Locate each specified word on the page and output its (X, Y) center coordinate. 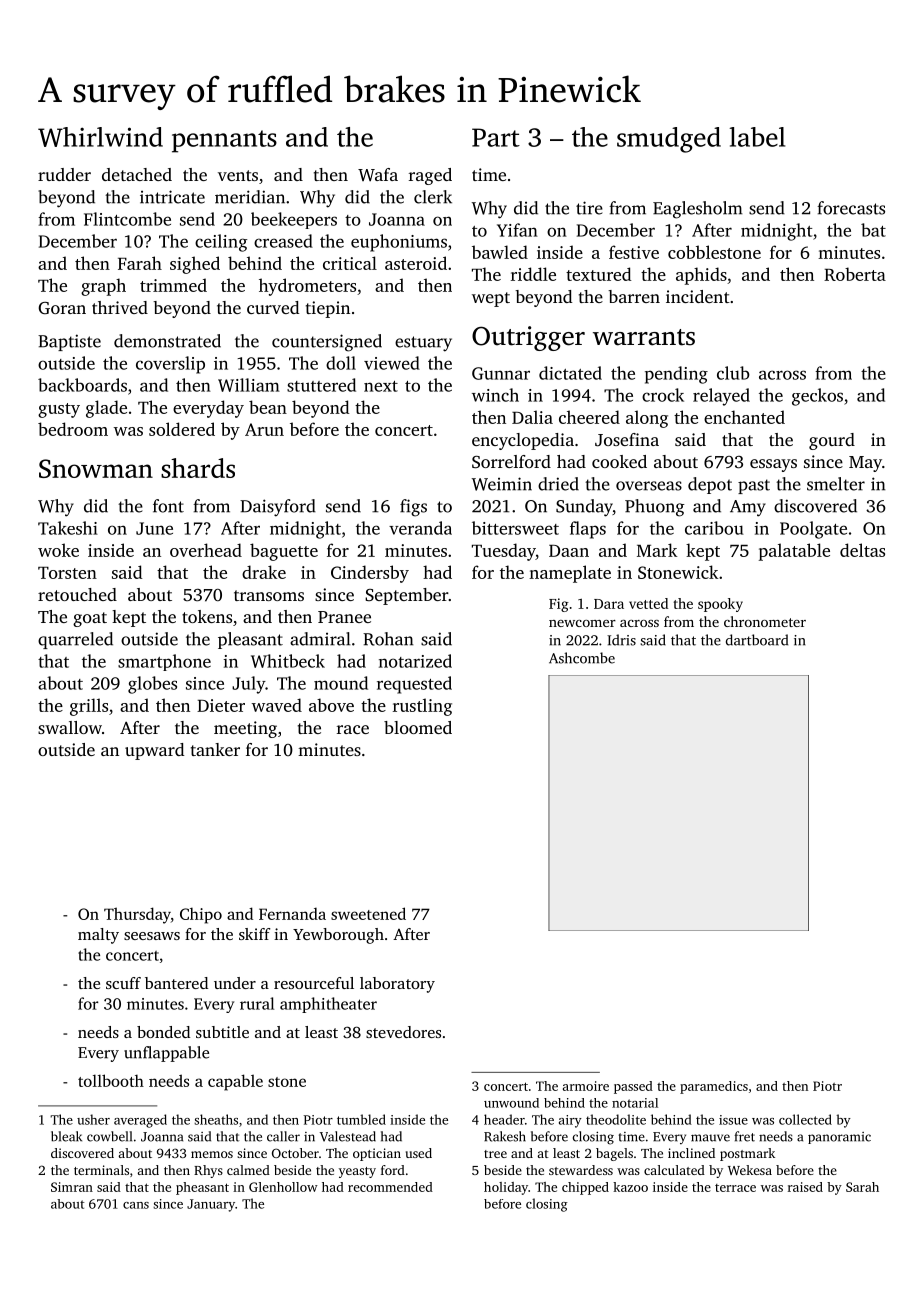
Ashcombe (582, 658)
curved (273, 307)
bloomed (418, 727)
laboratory (397, 985)
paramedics (714, 1087)
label (757, 137)
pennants (224, 141)
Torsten (67, 573)
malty (98, 936)
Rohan (388, 639)
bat (873, 230)
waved (277, 705)
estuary (423, 344)
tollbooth (111, 1080)
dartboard (757, 640)
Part (496, 137)
